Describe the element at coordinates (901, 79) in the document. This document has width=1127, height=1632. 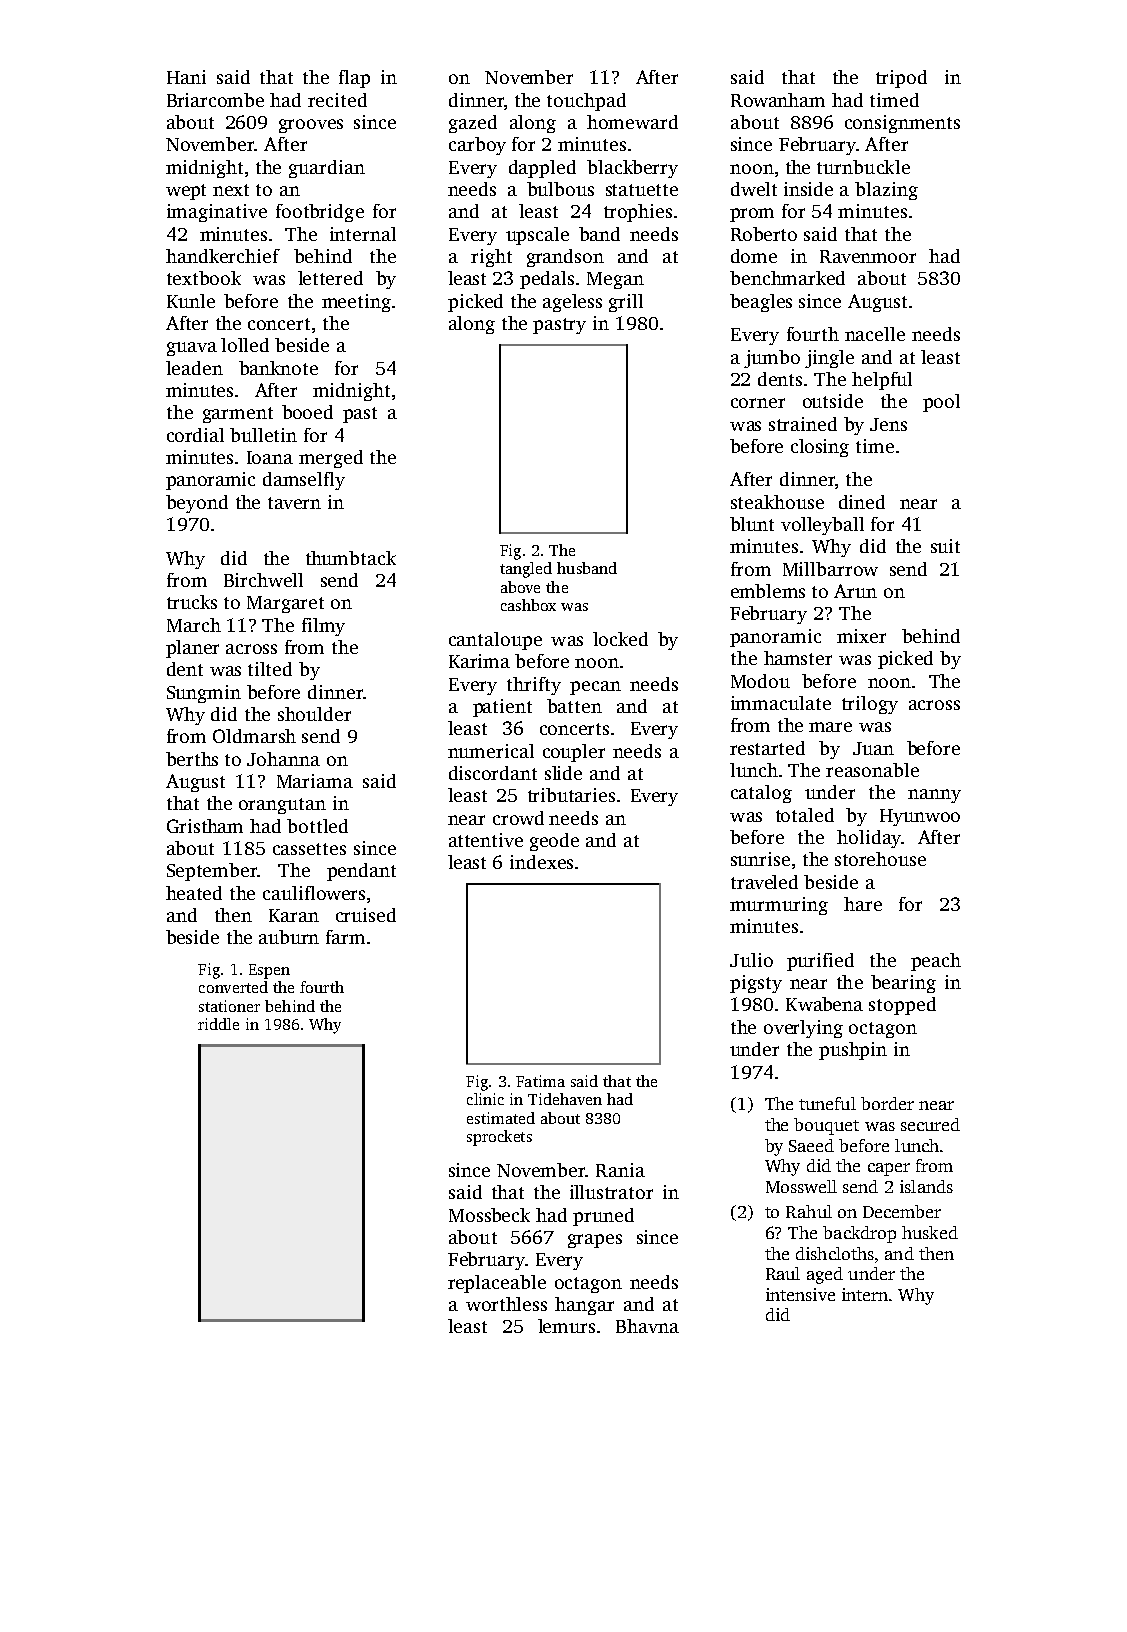
I see `tripod` at that location.
